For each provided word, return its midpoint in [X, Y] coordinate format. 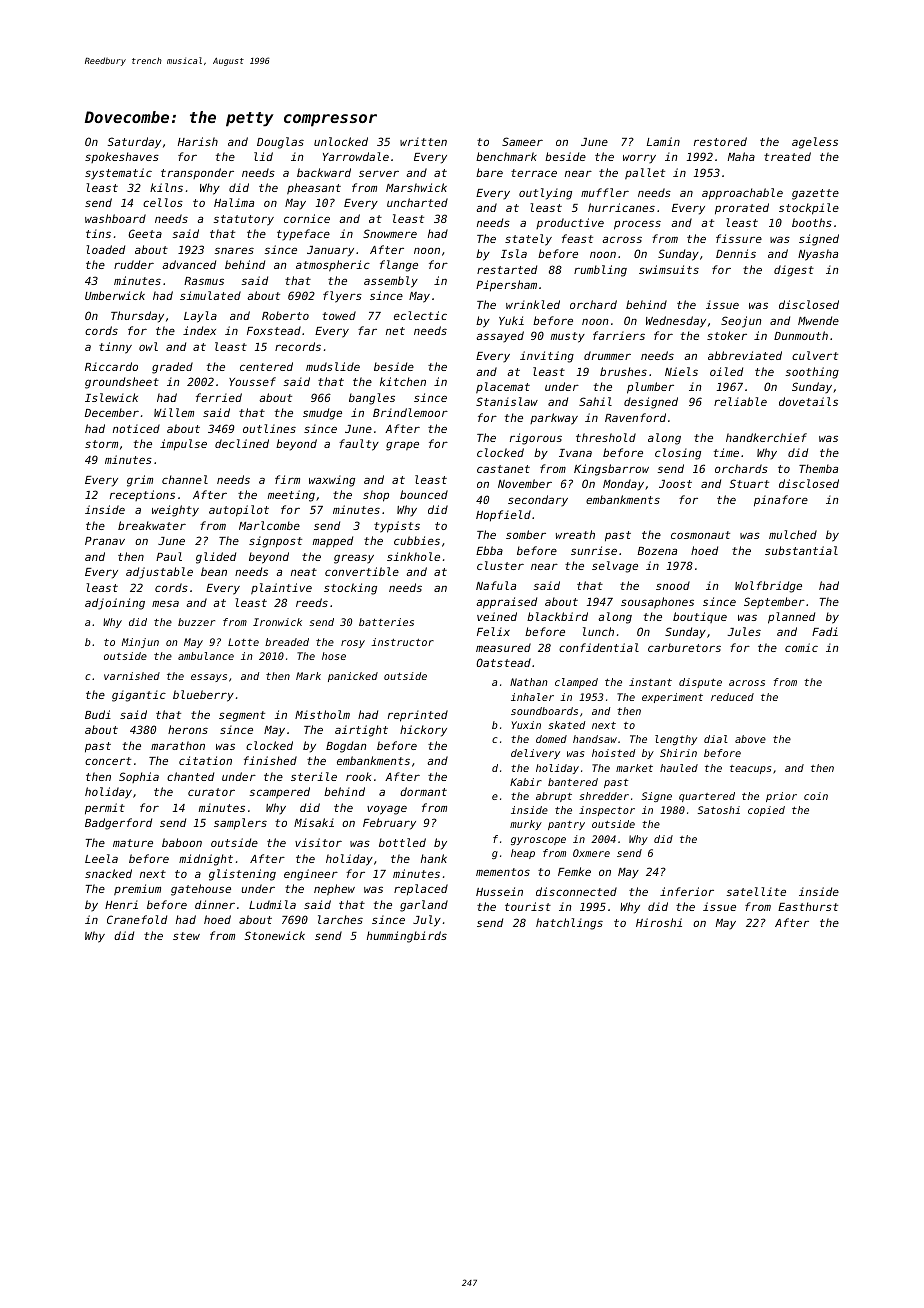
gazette [815, 194]
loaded [105, 249]
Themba [818, 468]
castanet [503, 469]
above [750, 739]
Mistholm [322, 714]
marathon [178, 745]
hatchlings [569, 924]
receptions [142, 495]
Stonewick [275, 935]
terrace [534, 173]
